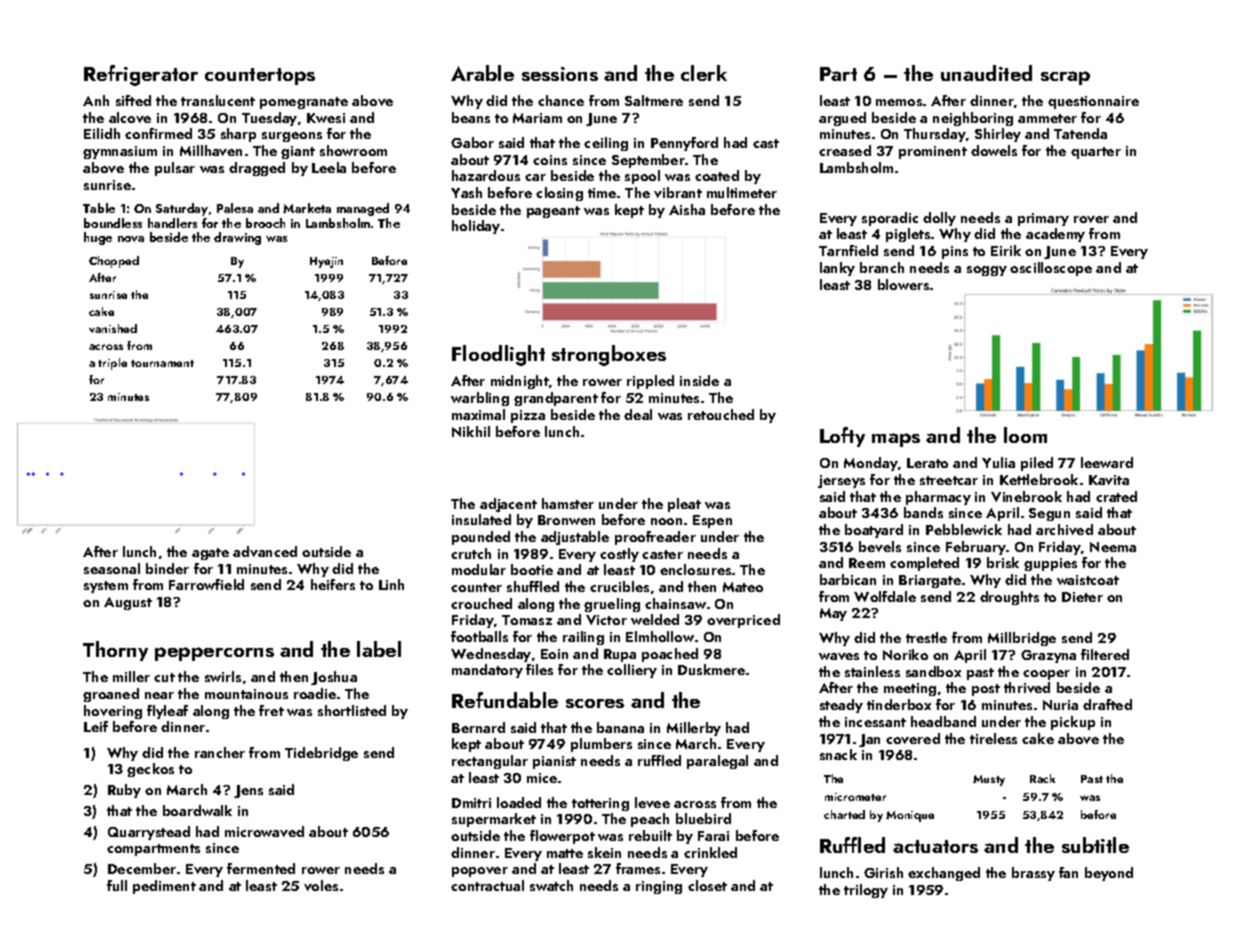 This page has width=1233, height=952. Describe the element at coordinates (141, 75) in the page. I see `Refrigerator` at that location.
